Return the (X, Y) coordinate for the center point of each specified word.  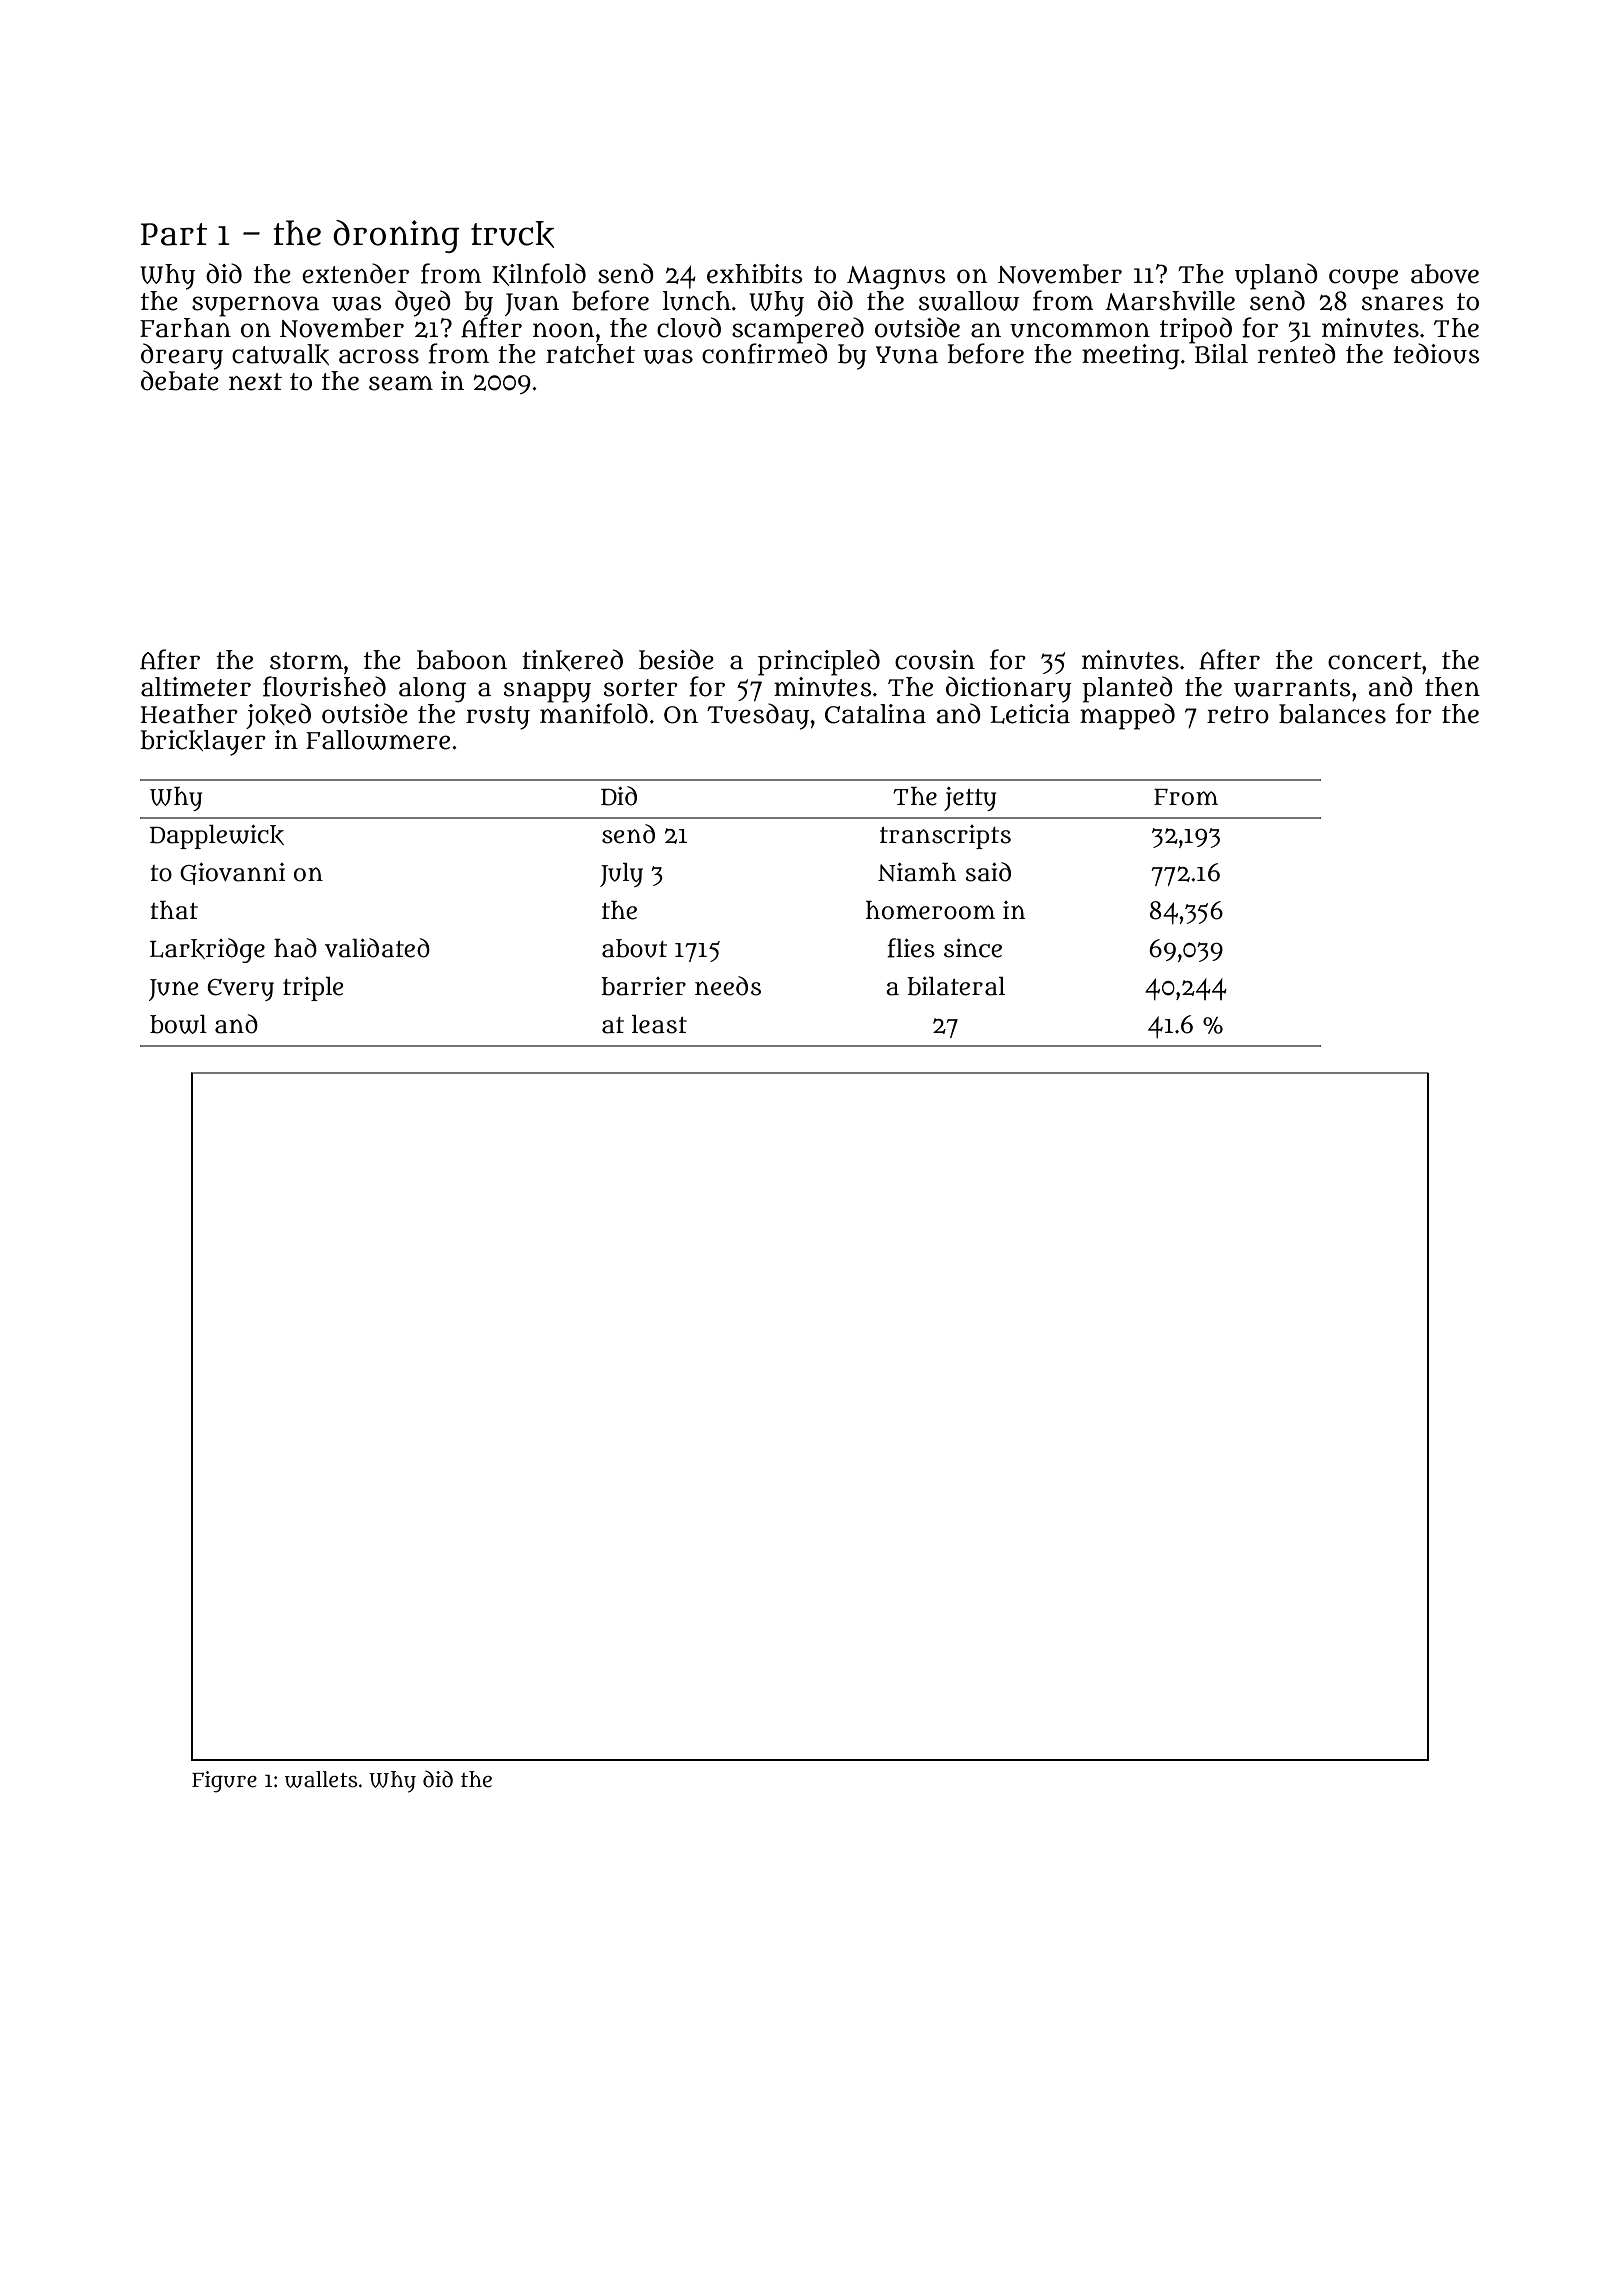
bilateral (956, 986)
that (174, 910)
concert (1375, 661)
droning (396, 236)
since (973, 948)
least (659, 1024)
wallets (321, 1779)
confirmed (765, 353)
